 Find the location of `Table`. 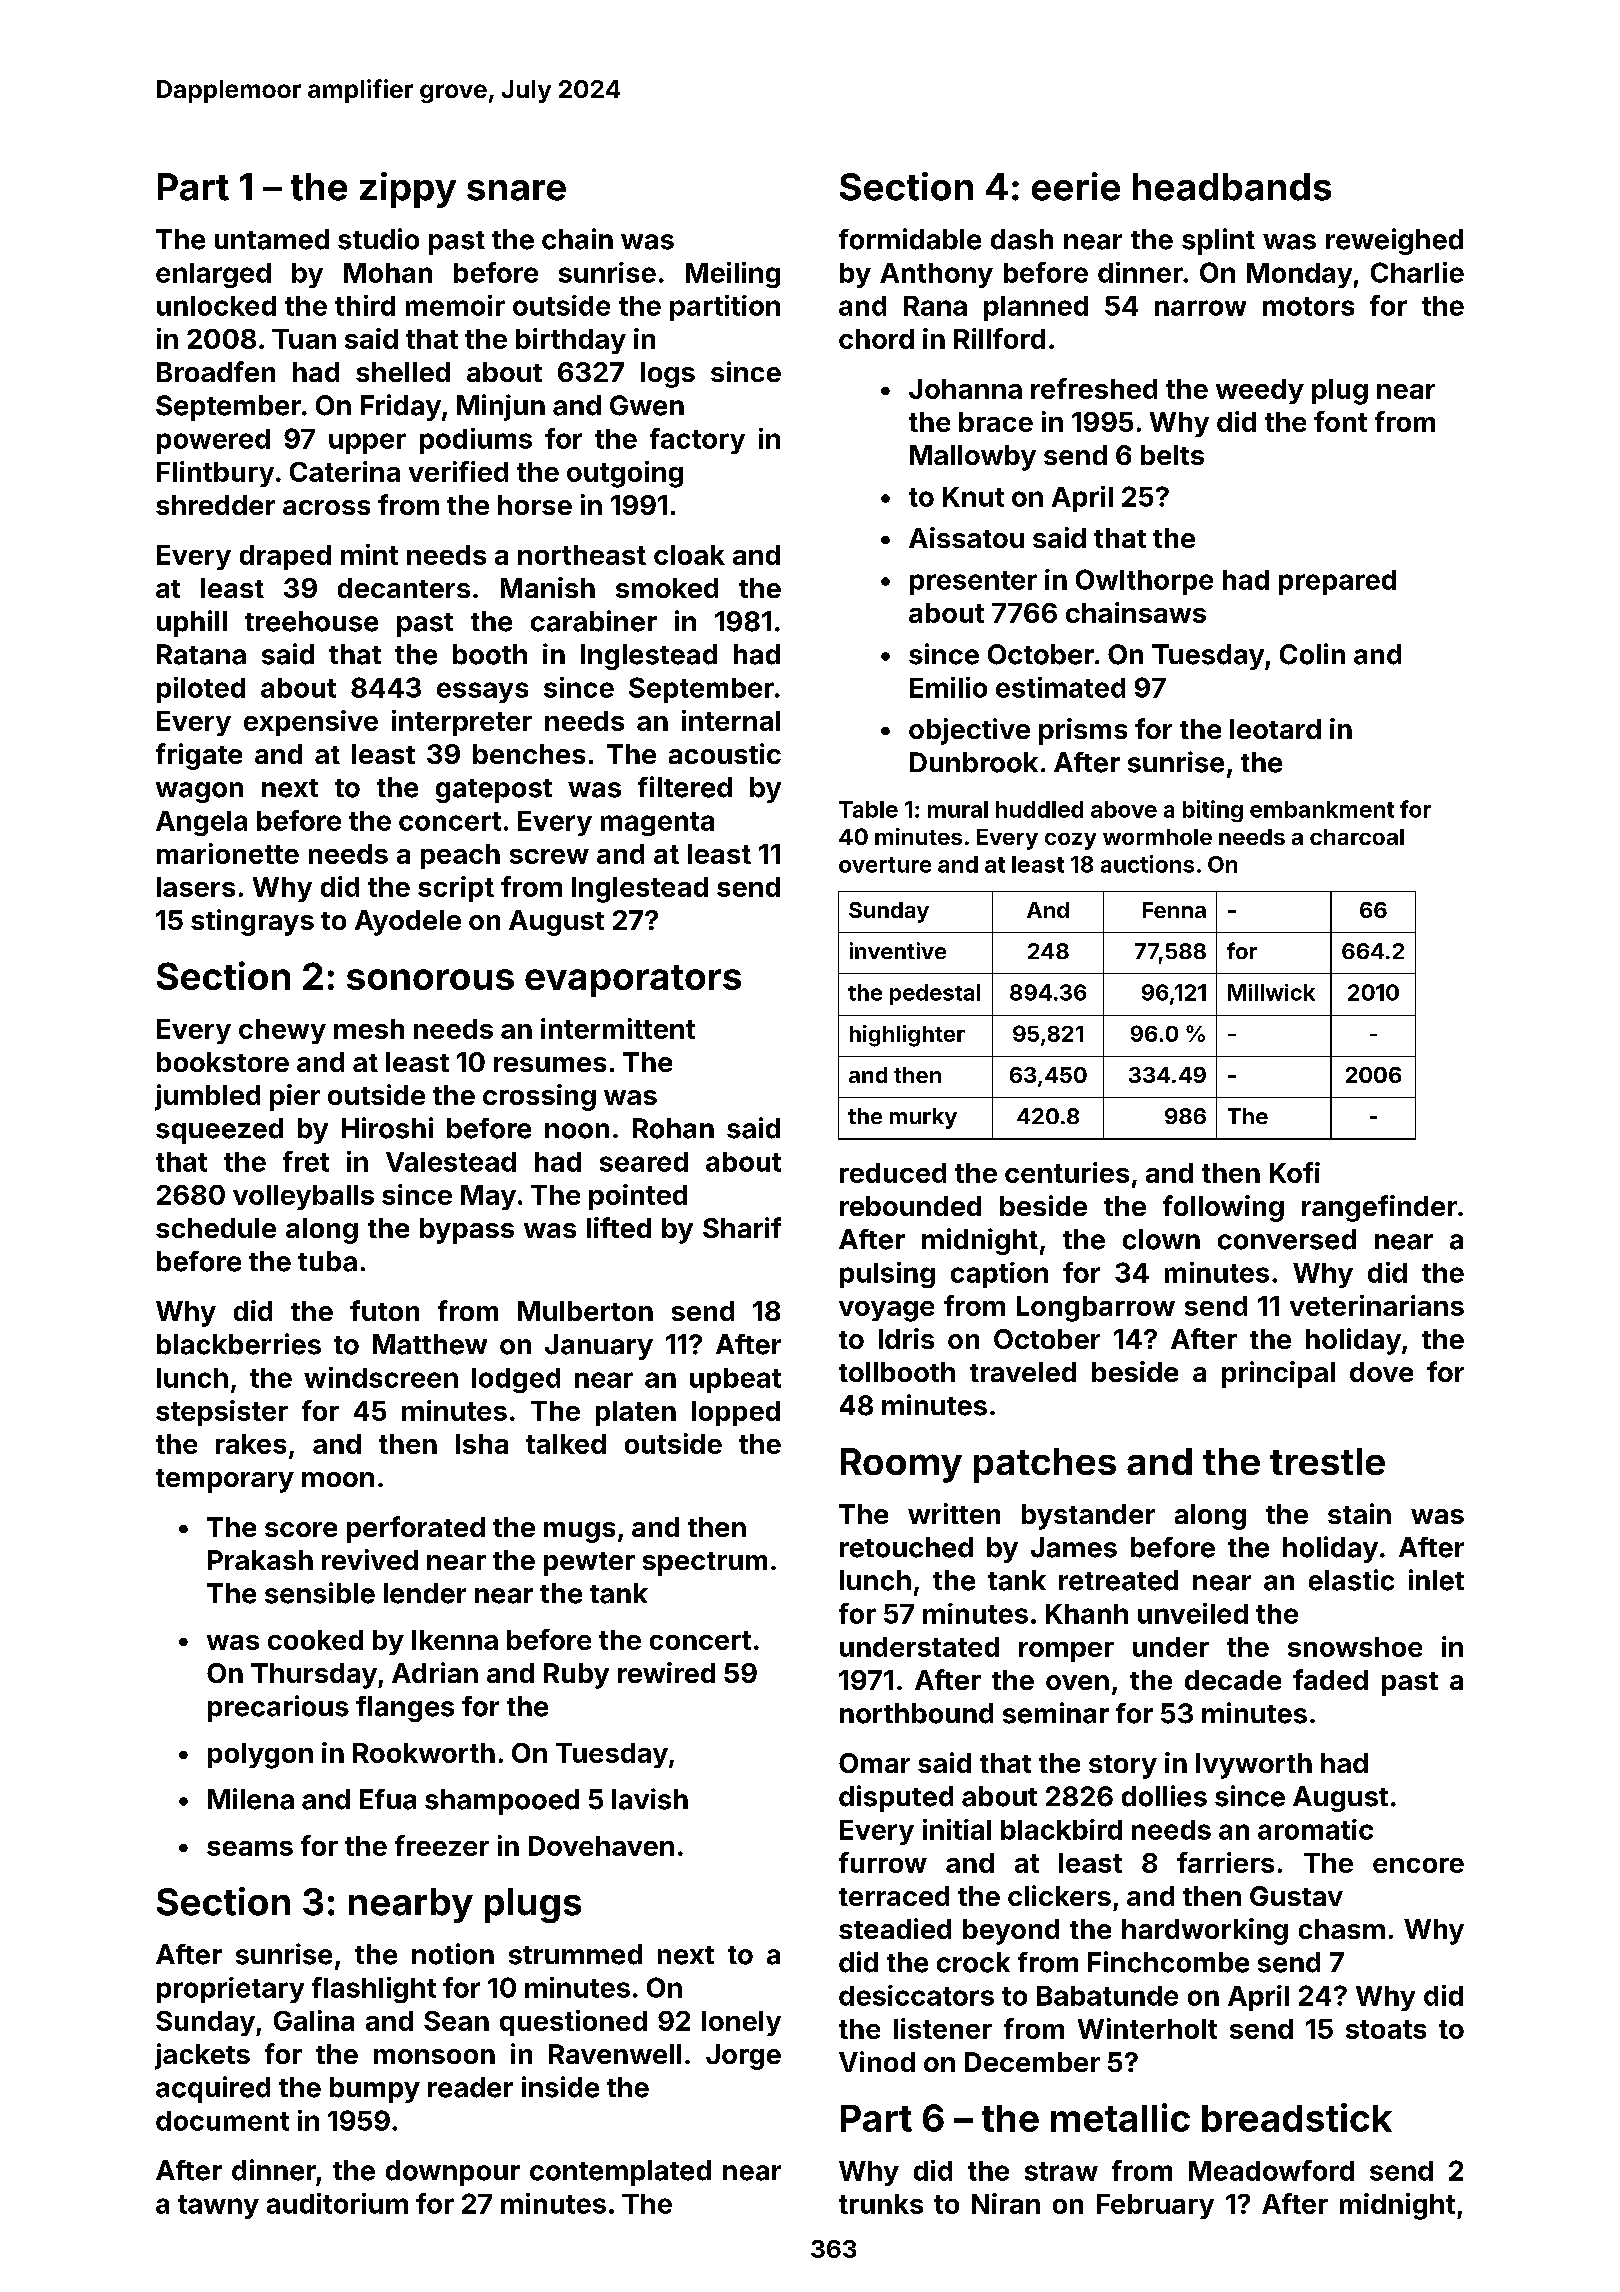

Table is located at coordinates (868, 809).
